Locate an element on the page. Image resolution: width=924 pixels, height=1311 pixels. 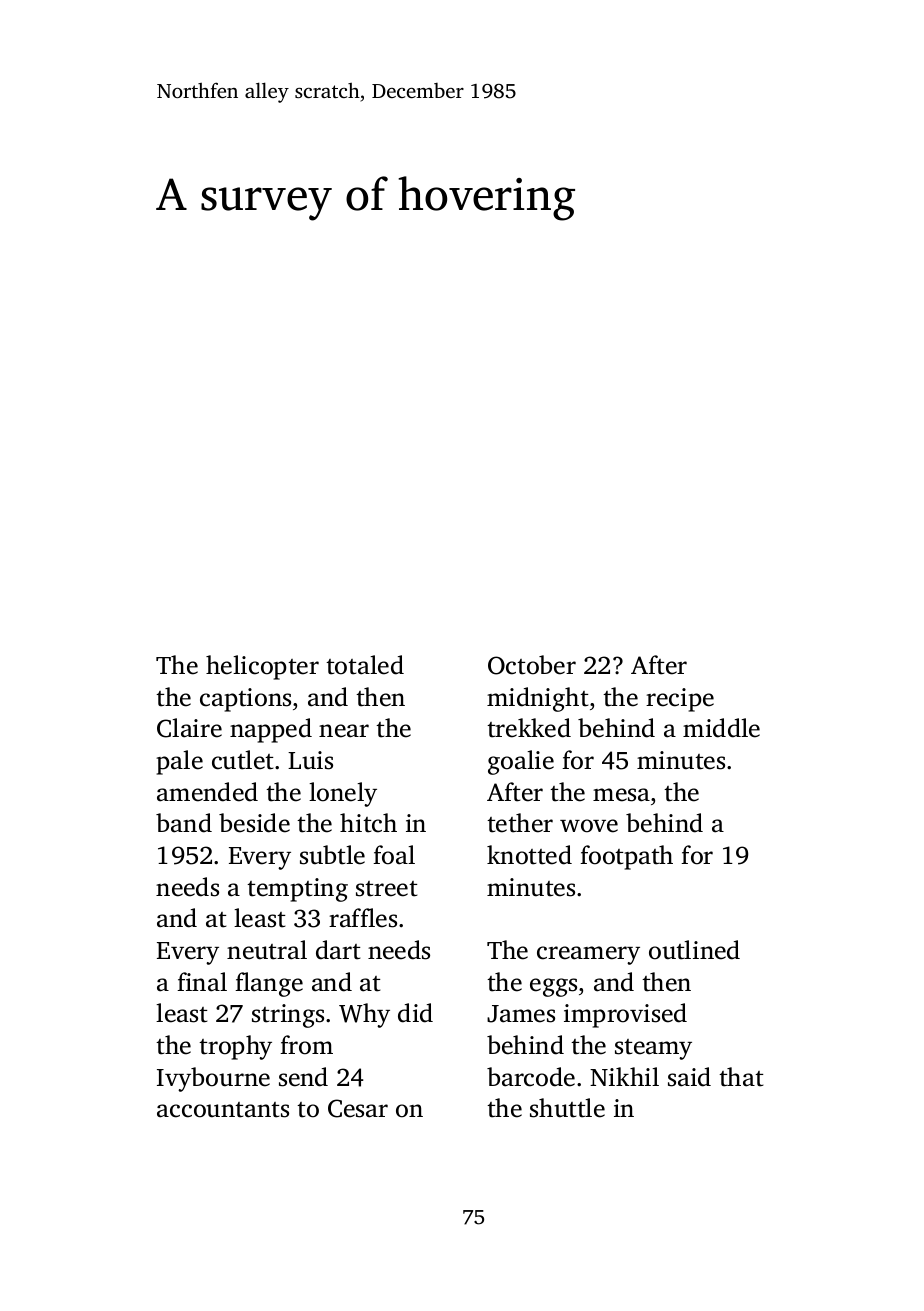
flange is located at coordinates (269, 984).
